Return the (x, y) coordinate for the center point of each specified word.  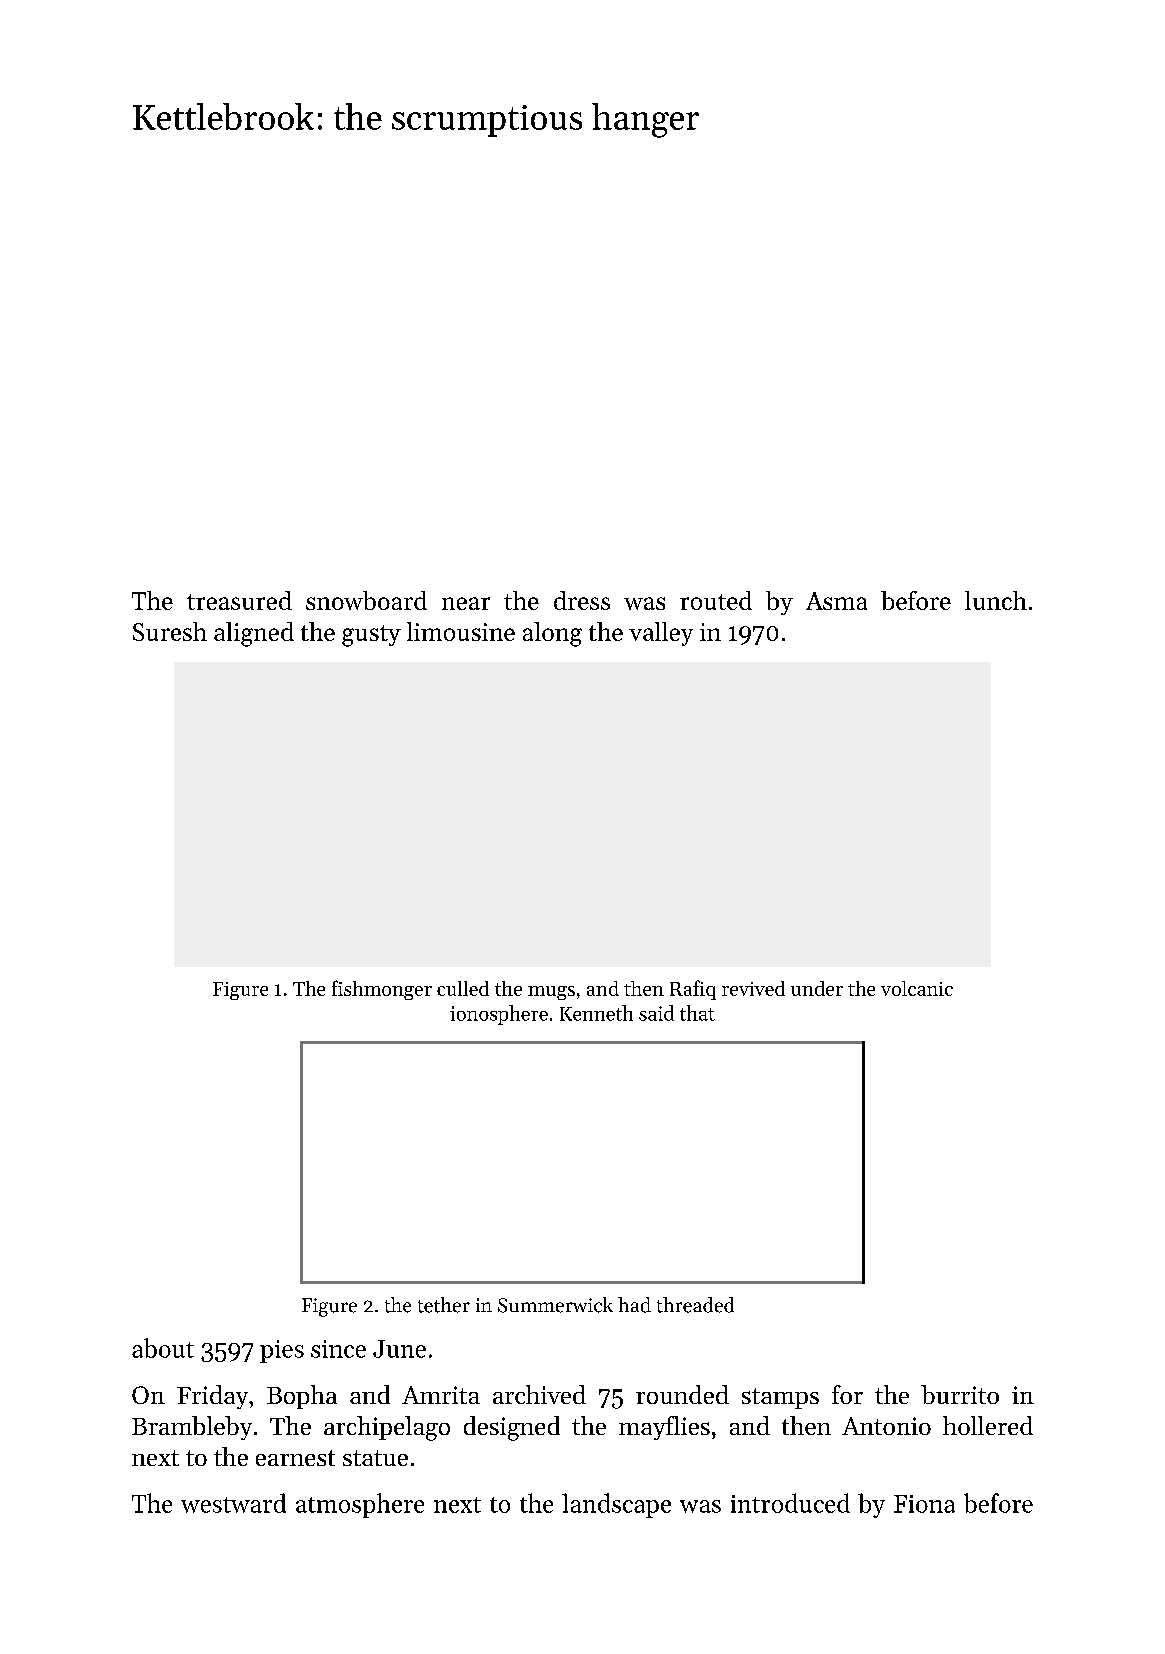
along (552, 634)
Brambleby (192, 1428)
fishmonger (382, 990)
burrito (960, 1394)
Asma (836, 601)
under (817, 988)
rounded (682, 1394)
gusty (371, 636)
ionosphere (499, 1015)
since (338, 1349)
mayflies (664, 1428)
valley (661, 634)
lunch (996, 600)
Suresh (170, 631)
